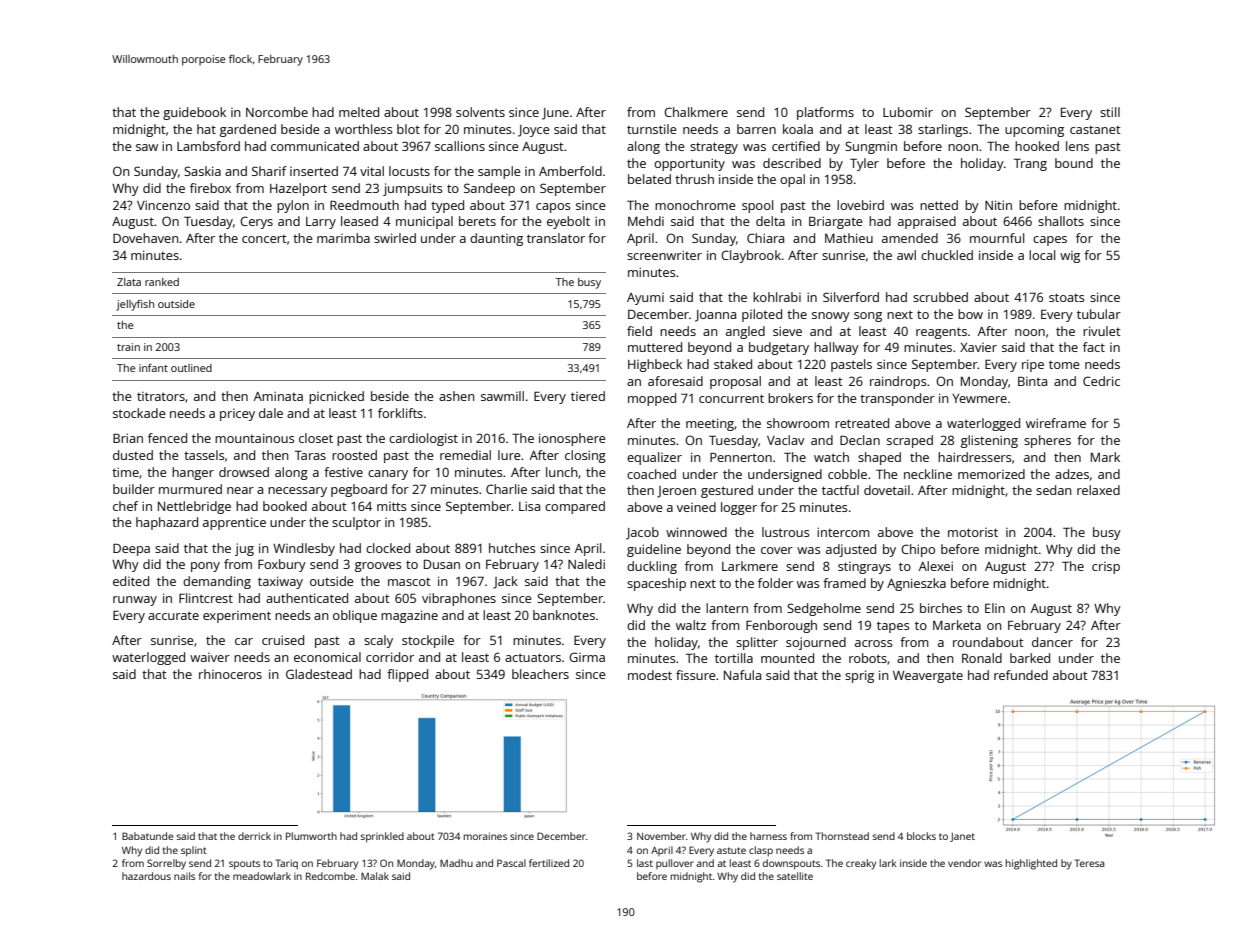  What do you see at coordinates (734, 658) in the screenshot?
I see `tortilla` at bounding box center [734, 658].
